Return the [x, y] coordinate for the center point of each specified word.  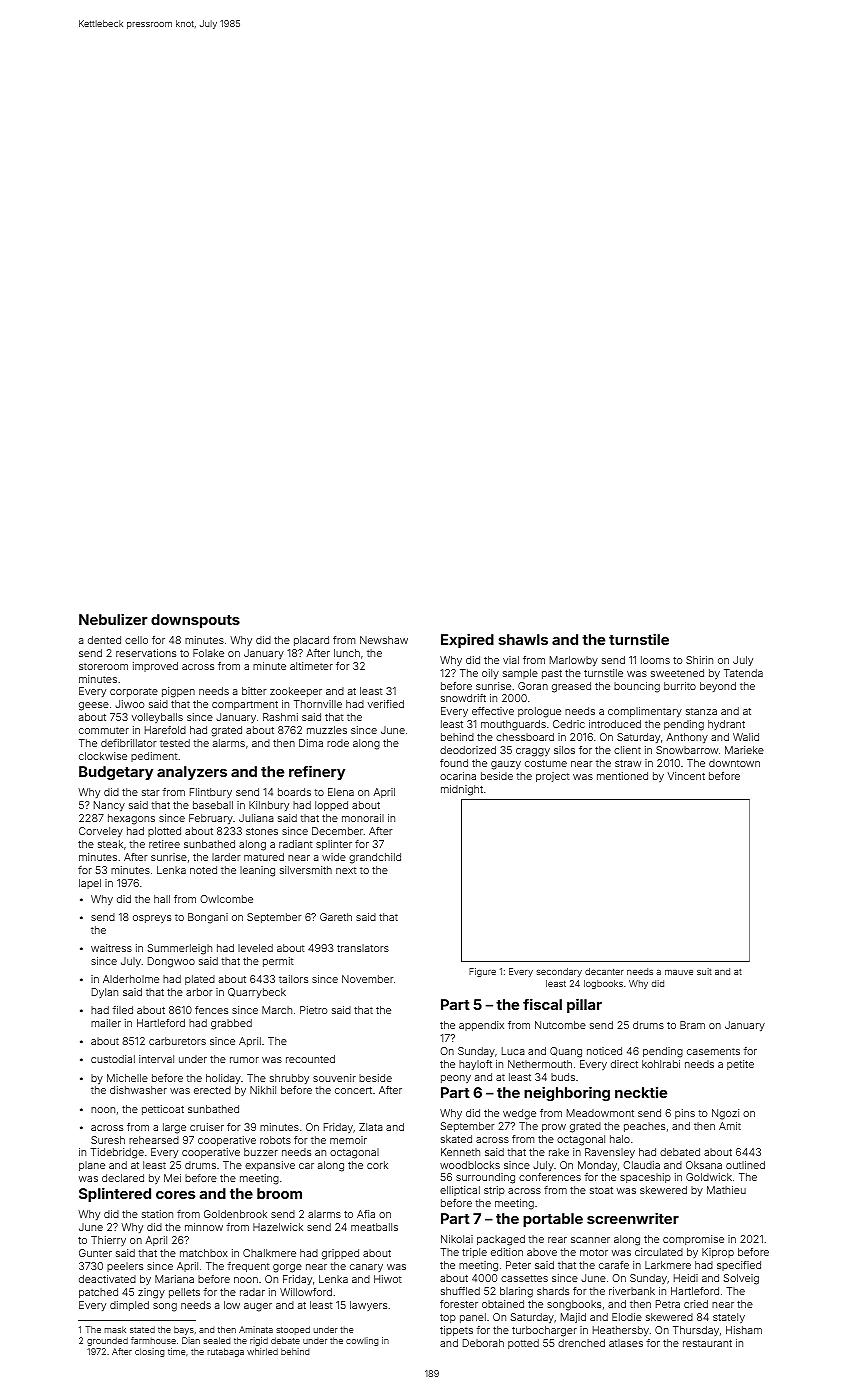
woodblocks [470, 1165]
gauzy [506, 765]
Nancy [109, 806]
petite [740, 1065]
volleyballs [157, 718]
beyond [718, 687]
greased [571, 687]
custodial [113, 1059]
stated [142, 1329]
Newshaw [384, 640]
